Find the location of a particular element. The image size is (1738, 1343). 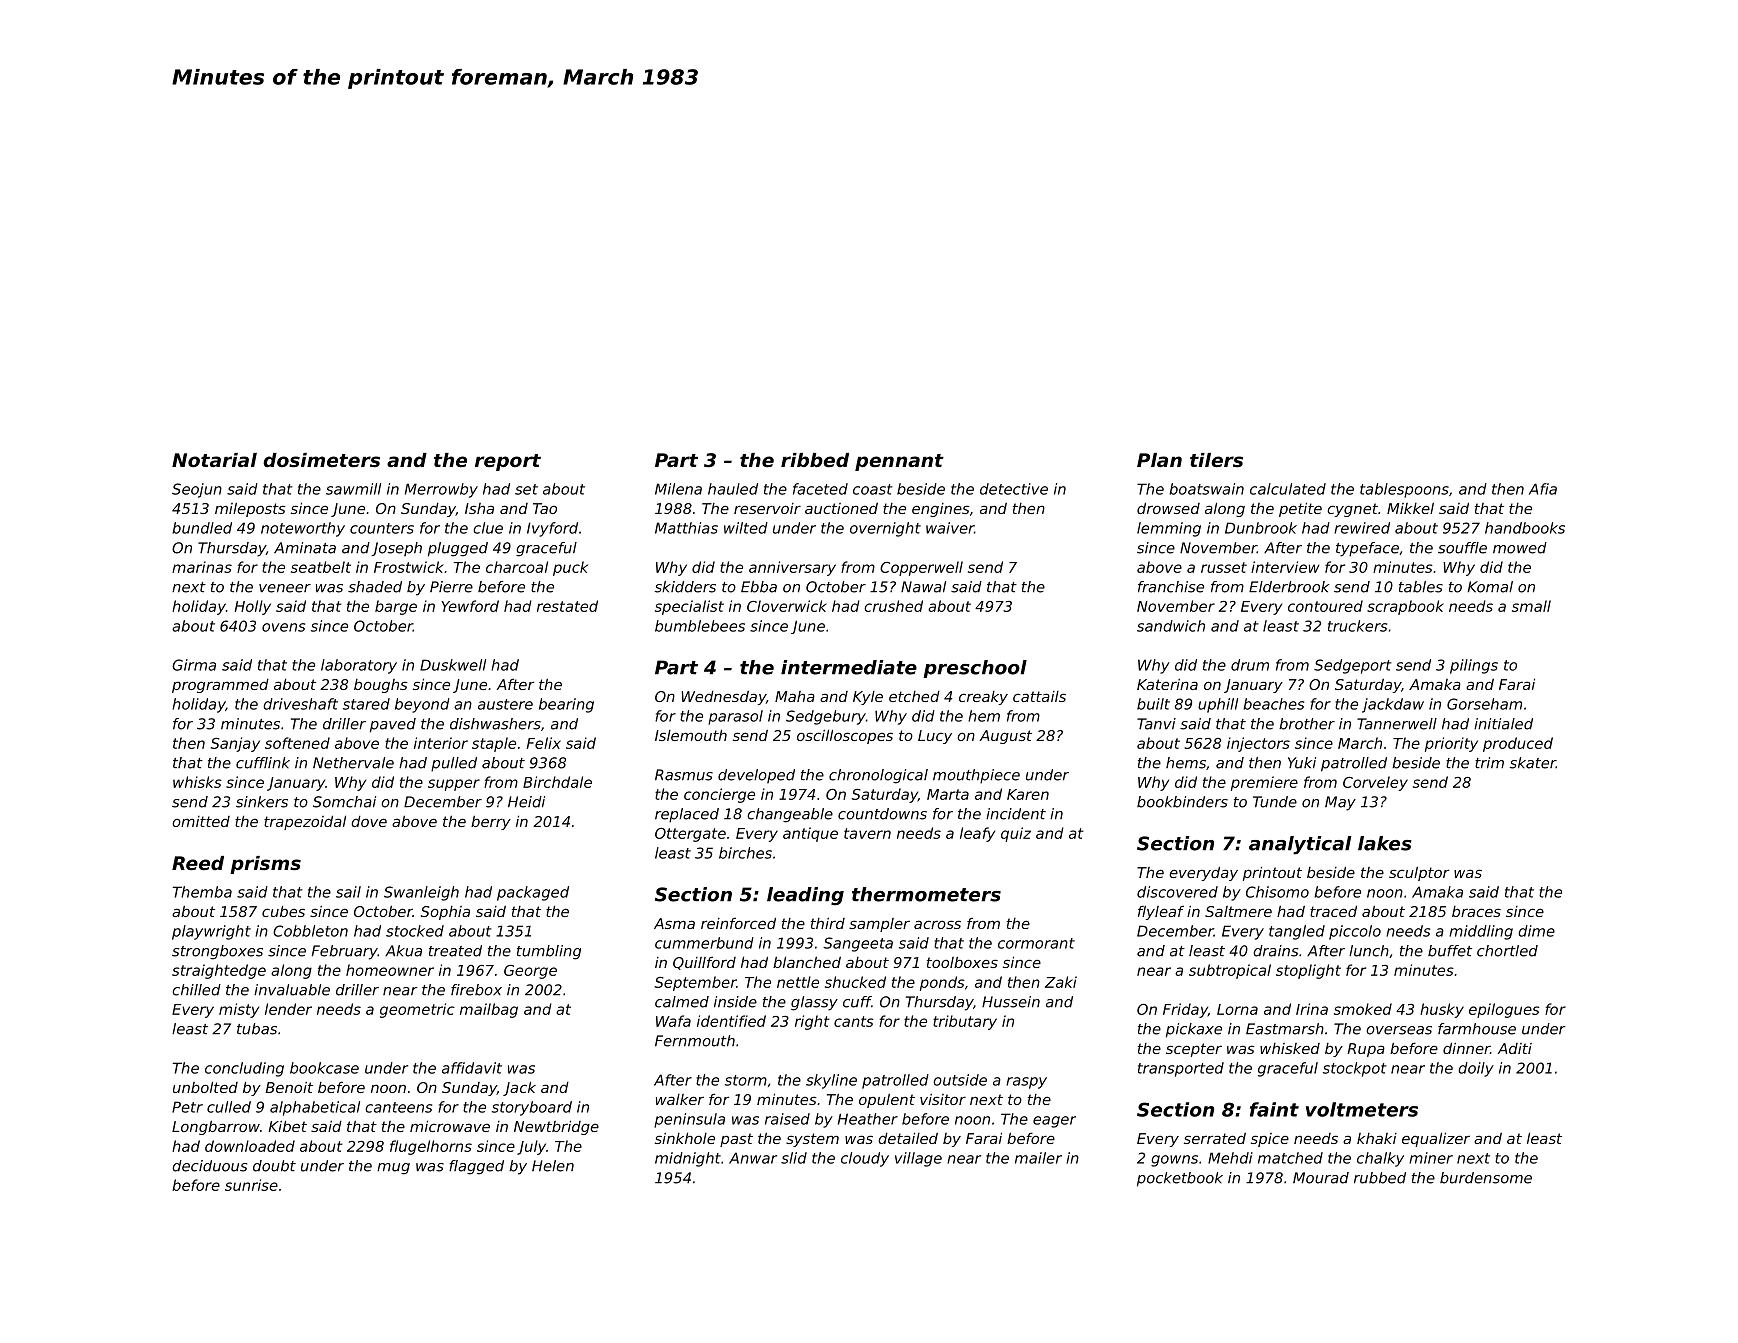

cloudy is located at coordinates (865, 1159).
